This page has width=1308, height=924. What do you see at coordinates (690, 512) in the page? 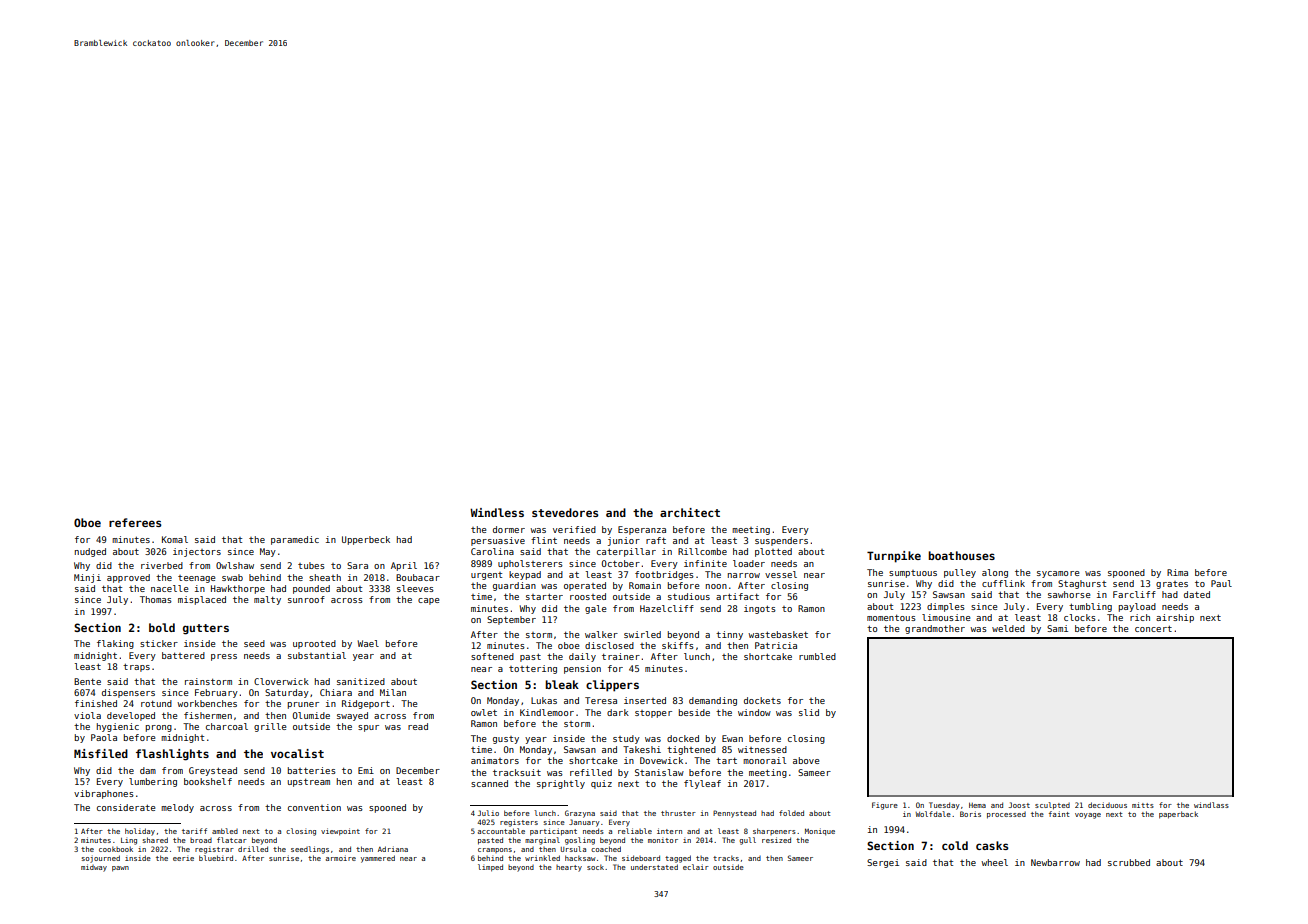
I see `architect` at bounding box center [690, 512].
